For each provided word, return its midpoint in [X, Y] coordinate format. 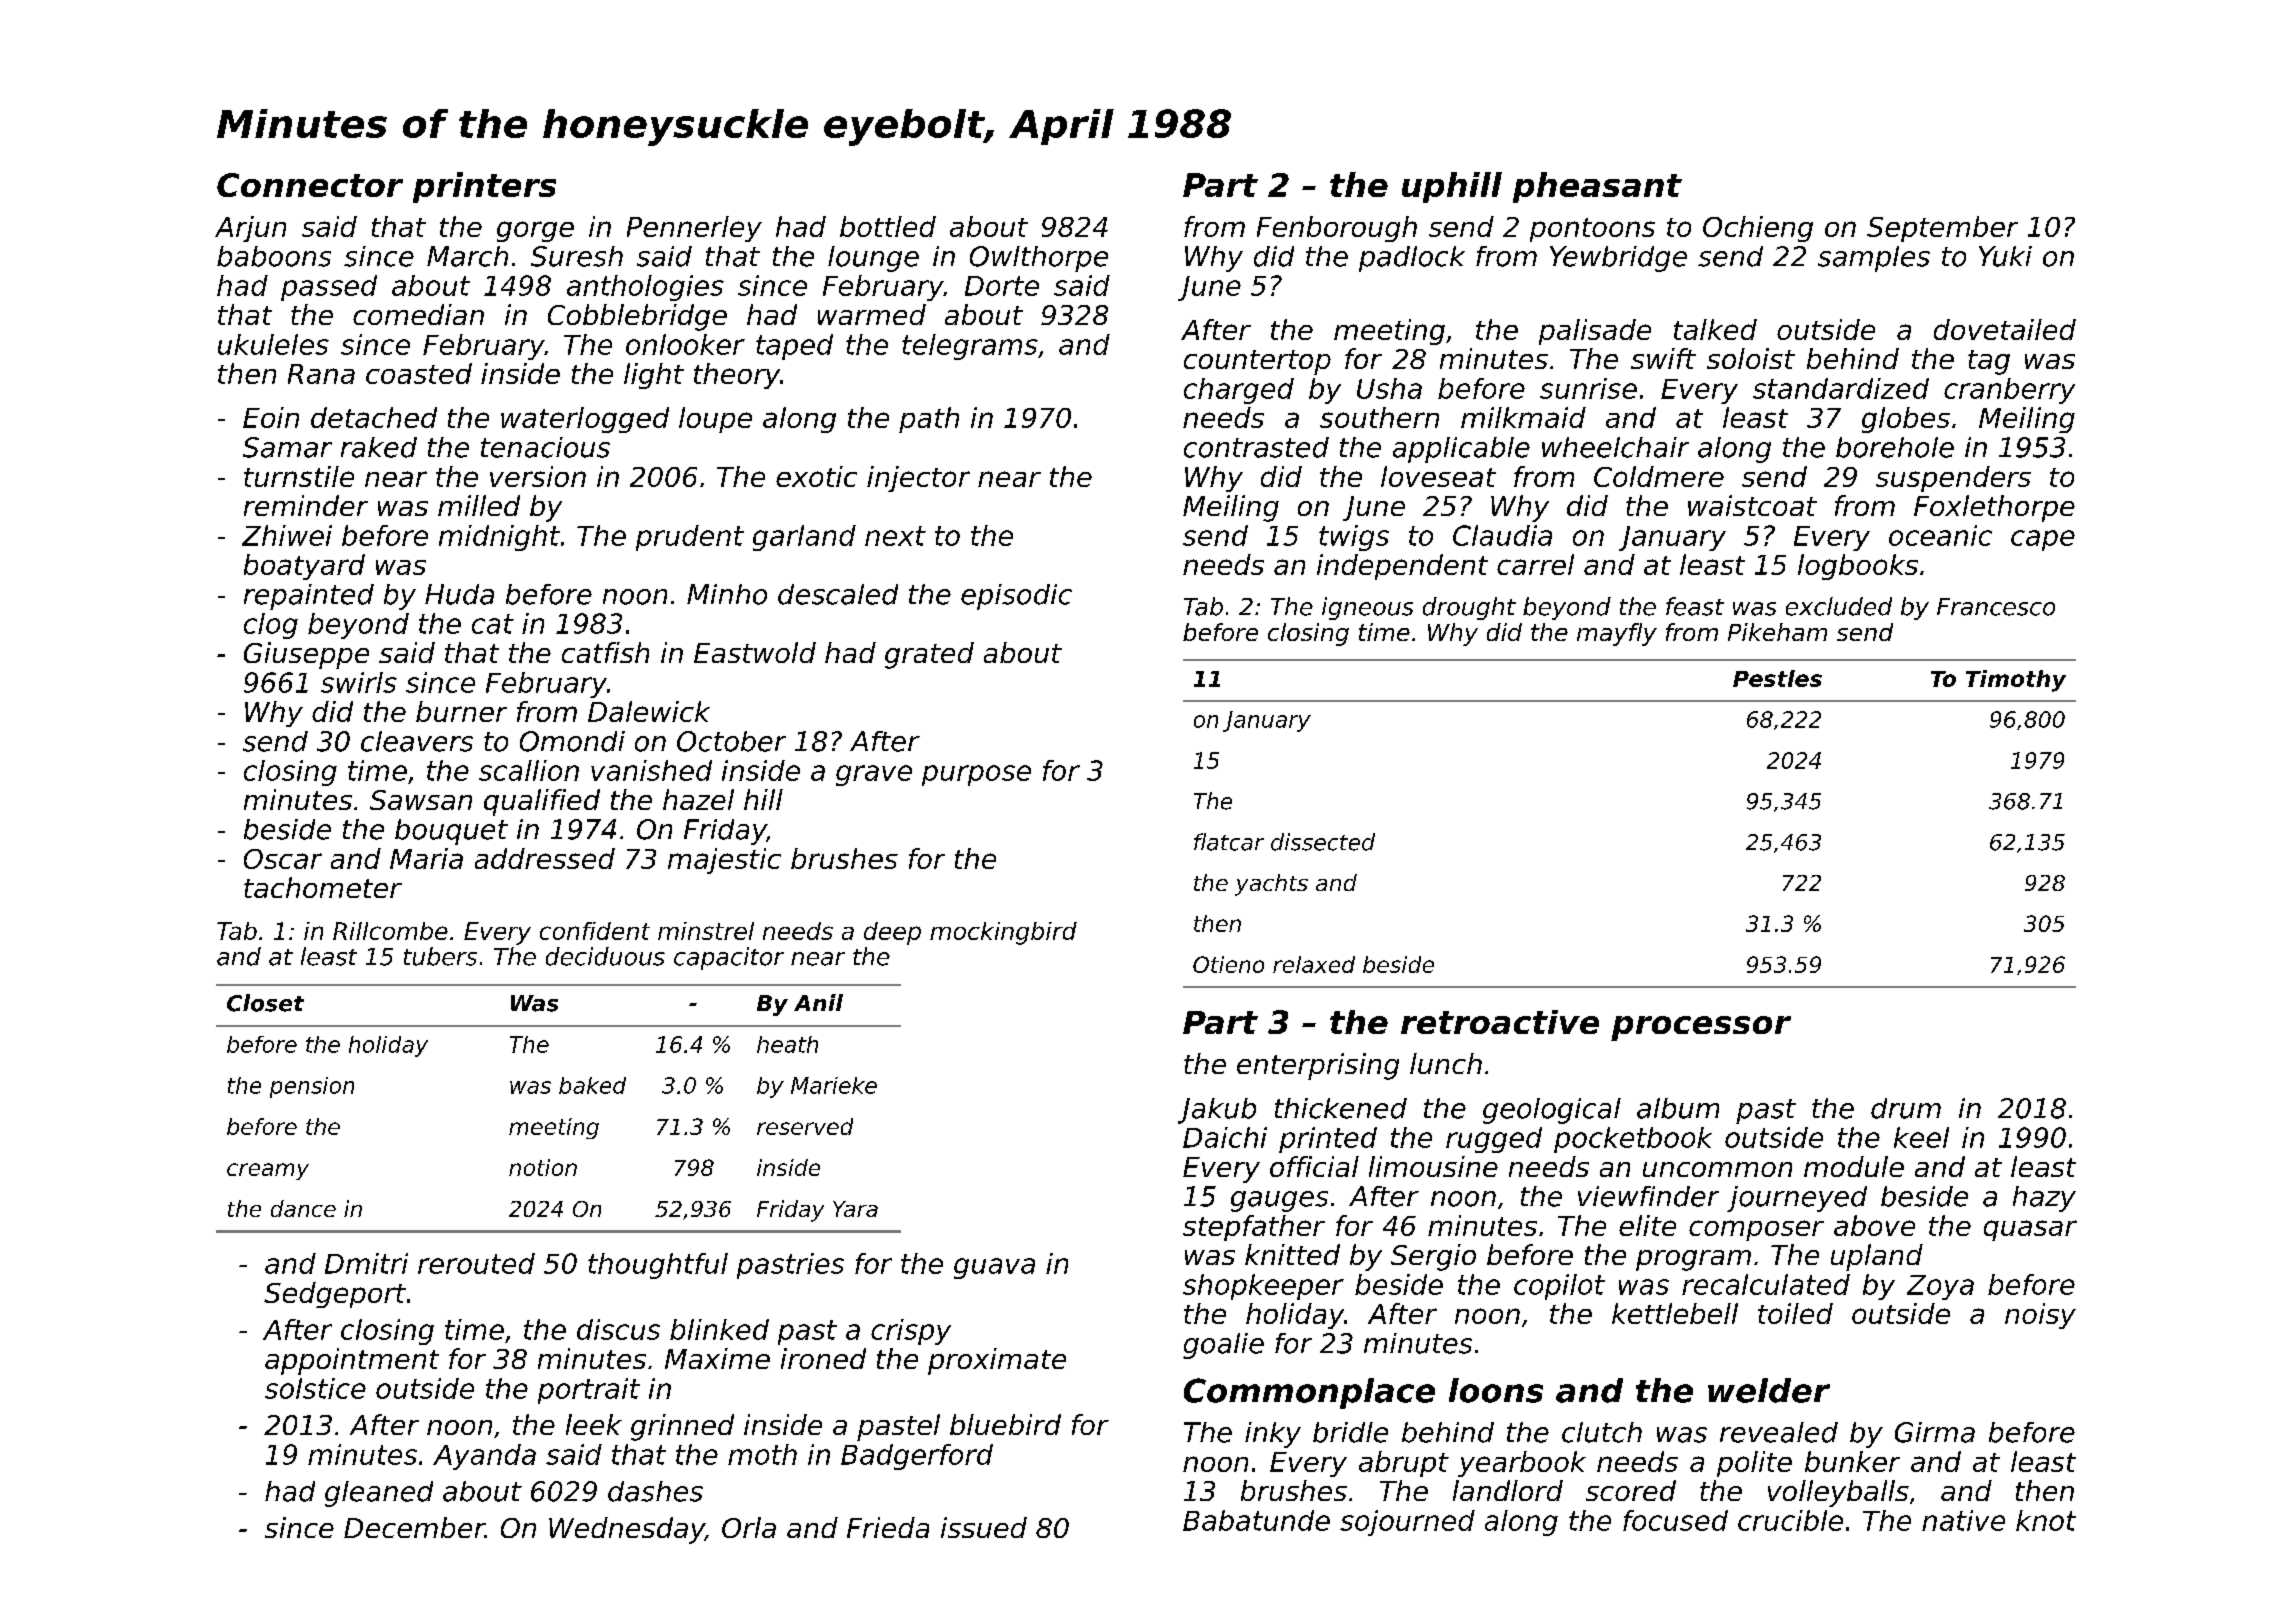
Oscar [283, 859]
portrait [589, 1391]
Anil [818, 1002]
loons [1496, 1390]
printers [484, 187]
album [1678, 1108]
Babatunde [1256, 1520]
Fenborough [1337, 229]
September [1942, 229]
